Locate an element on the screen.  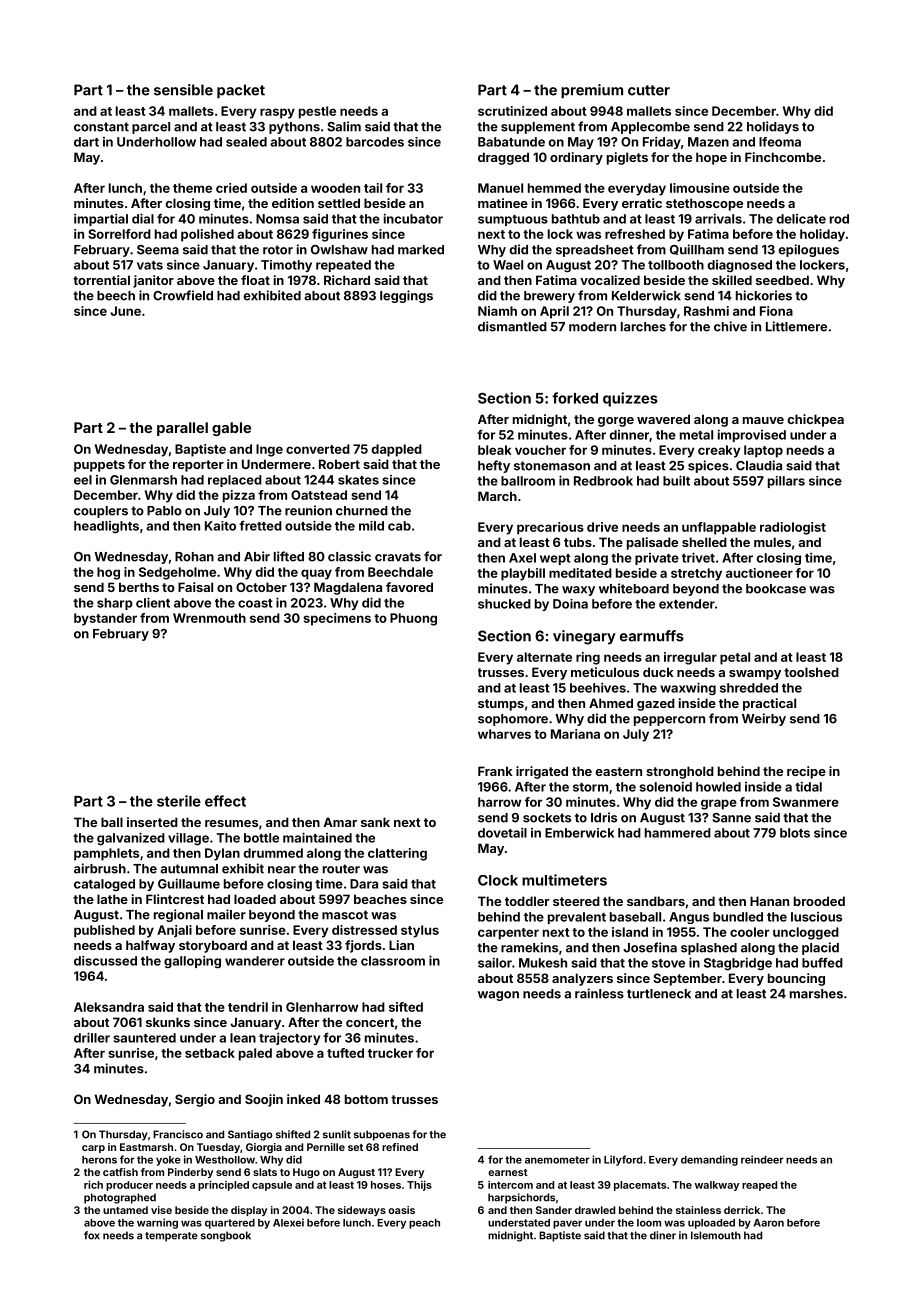
waxwing is located at coordinates (688, 688).
